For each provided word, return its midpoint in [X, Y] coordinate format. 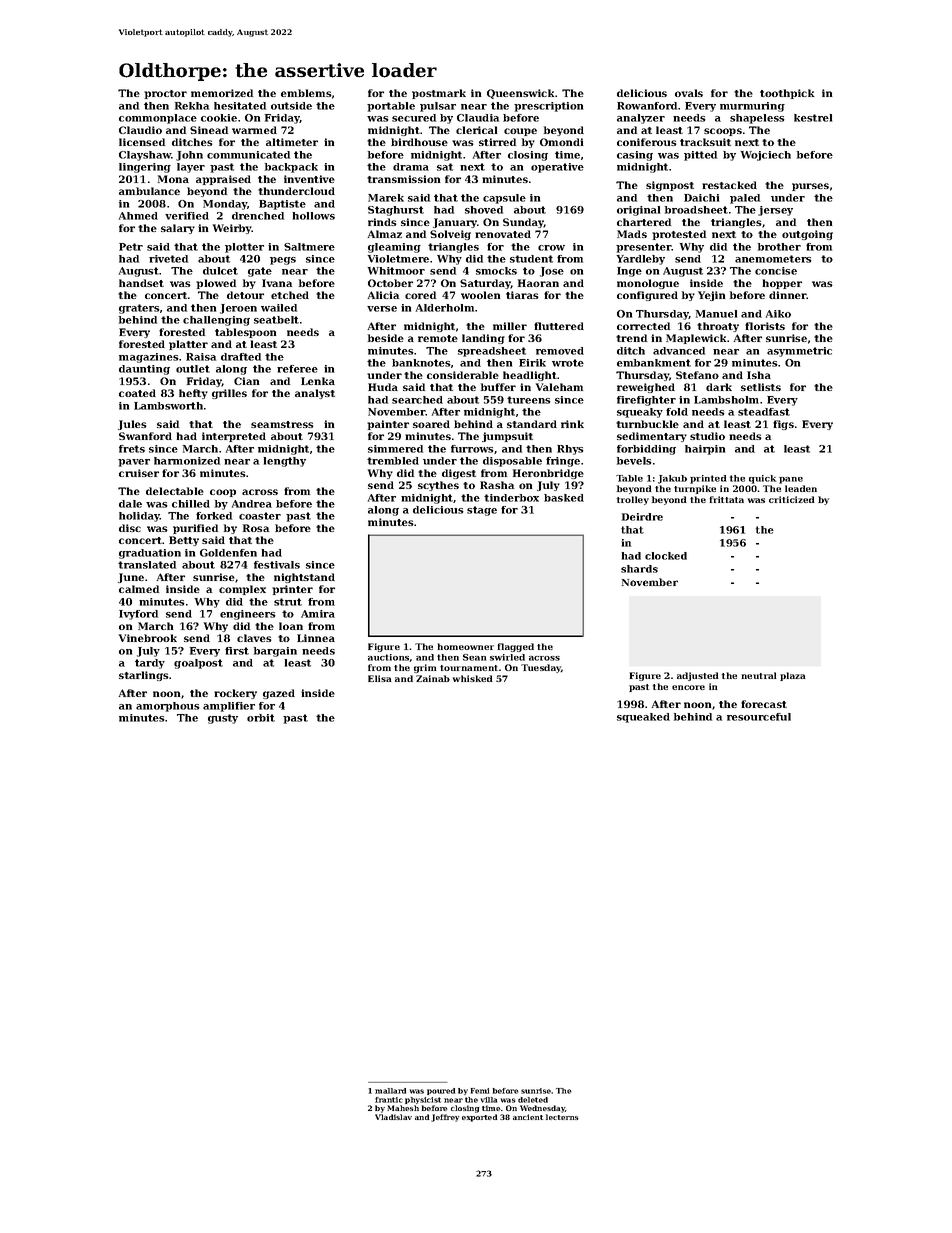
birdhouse [419, 142]
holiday [139, 517]
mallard [390, 1091]
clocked [666, 556]
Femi [480, 1091]
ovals [689, 93]
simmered [395, 449]
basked [564, 498]
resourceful [759, 717]
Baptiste [282, 205]
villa [489, 1100]
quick [762, 479]
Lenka [318, 381]
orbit [261, 718]
